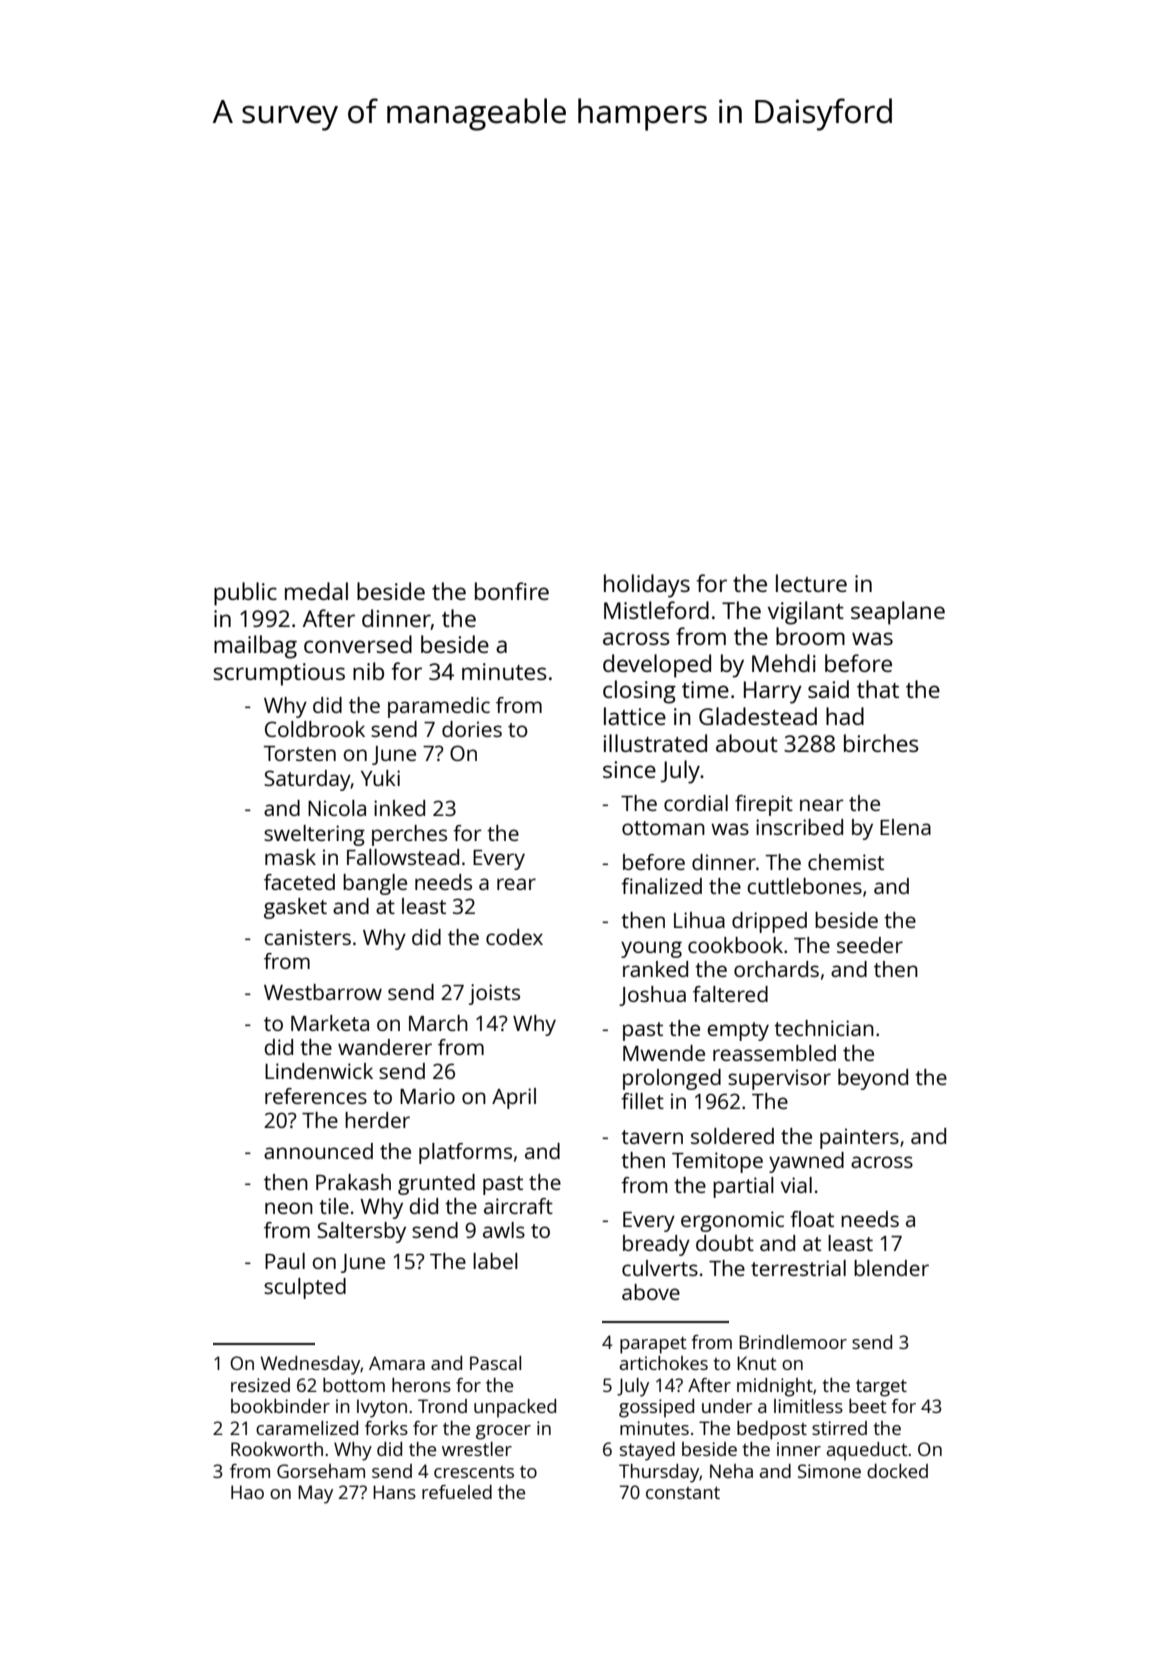  Describe the element at coordinates (427, 1096) in the screenshot. I see `Mario` at that location.
